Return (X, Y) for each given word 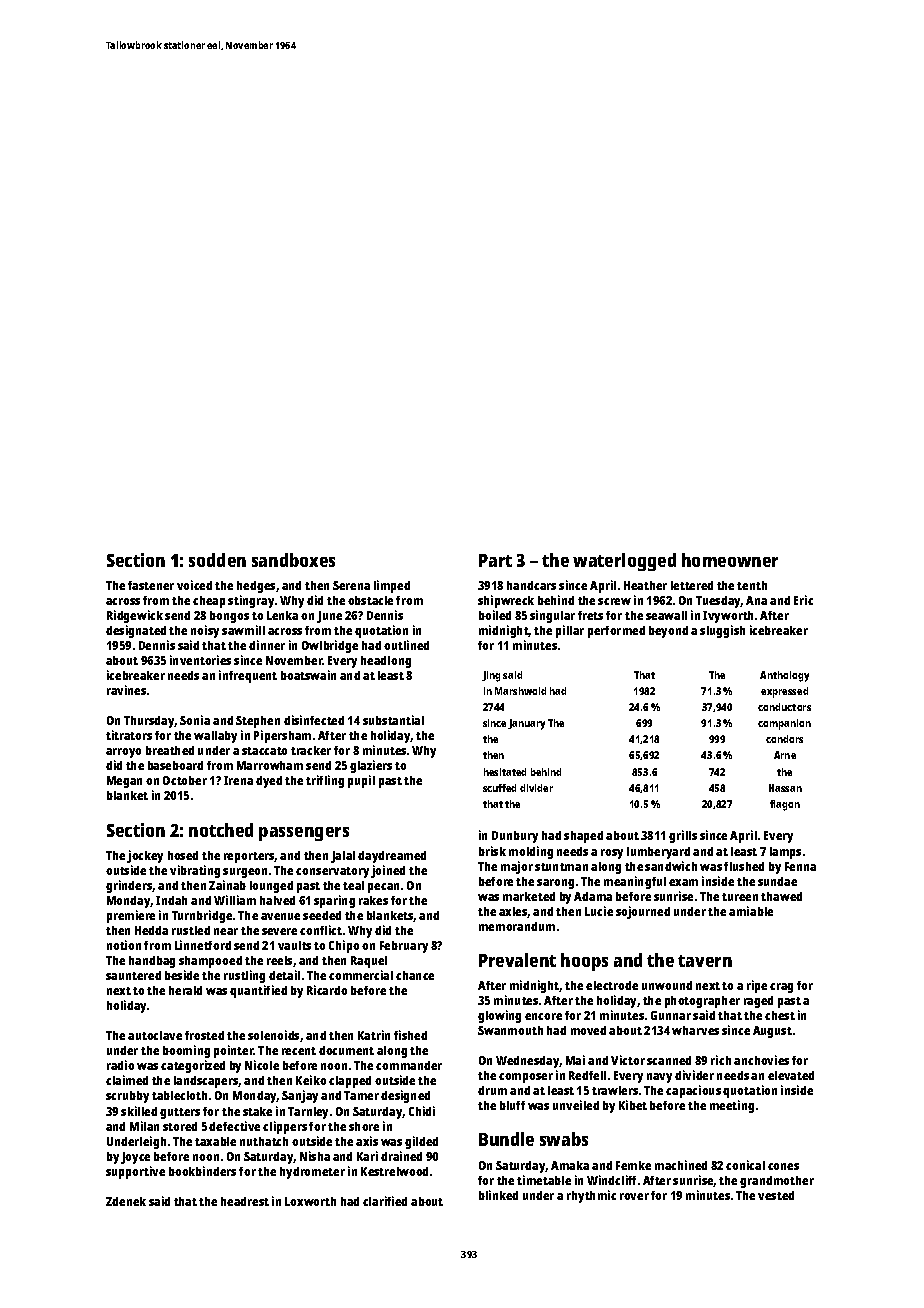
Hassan (785, 788)
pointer (234, 1051)
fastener (151, 585)
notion (124, 945)
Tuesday (718, 602)
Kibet (633, 1105)
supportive (135, 1172)
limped (392, 586)
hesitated (505, 772)
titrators (129, 735)
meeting (732, 1106)
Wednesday (528, 1062)
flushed (744, 866)
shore (364, 1126)
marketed (529, 896)
